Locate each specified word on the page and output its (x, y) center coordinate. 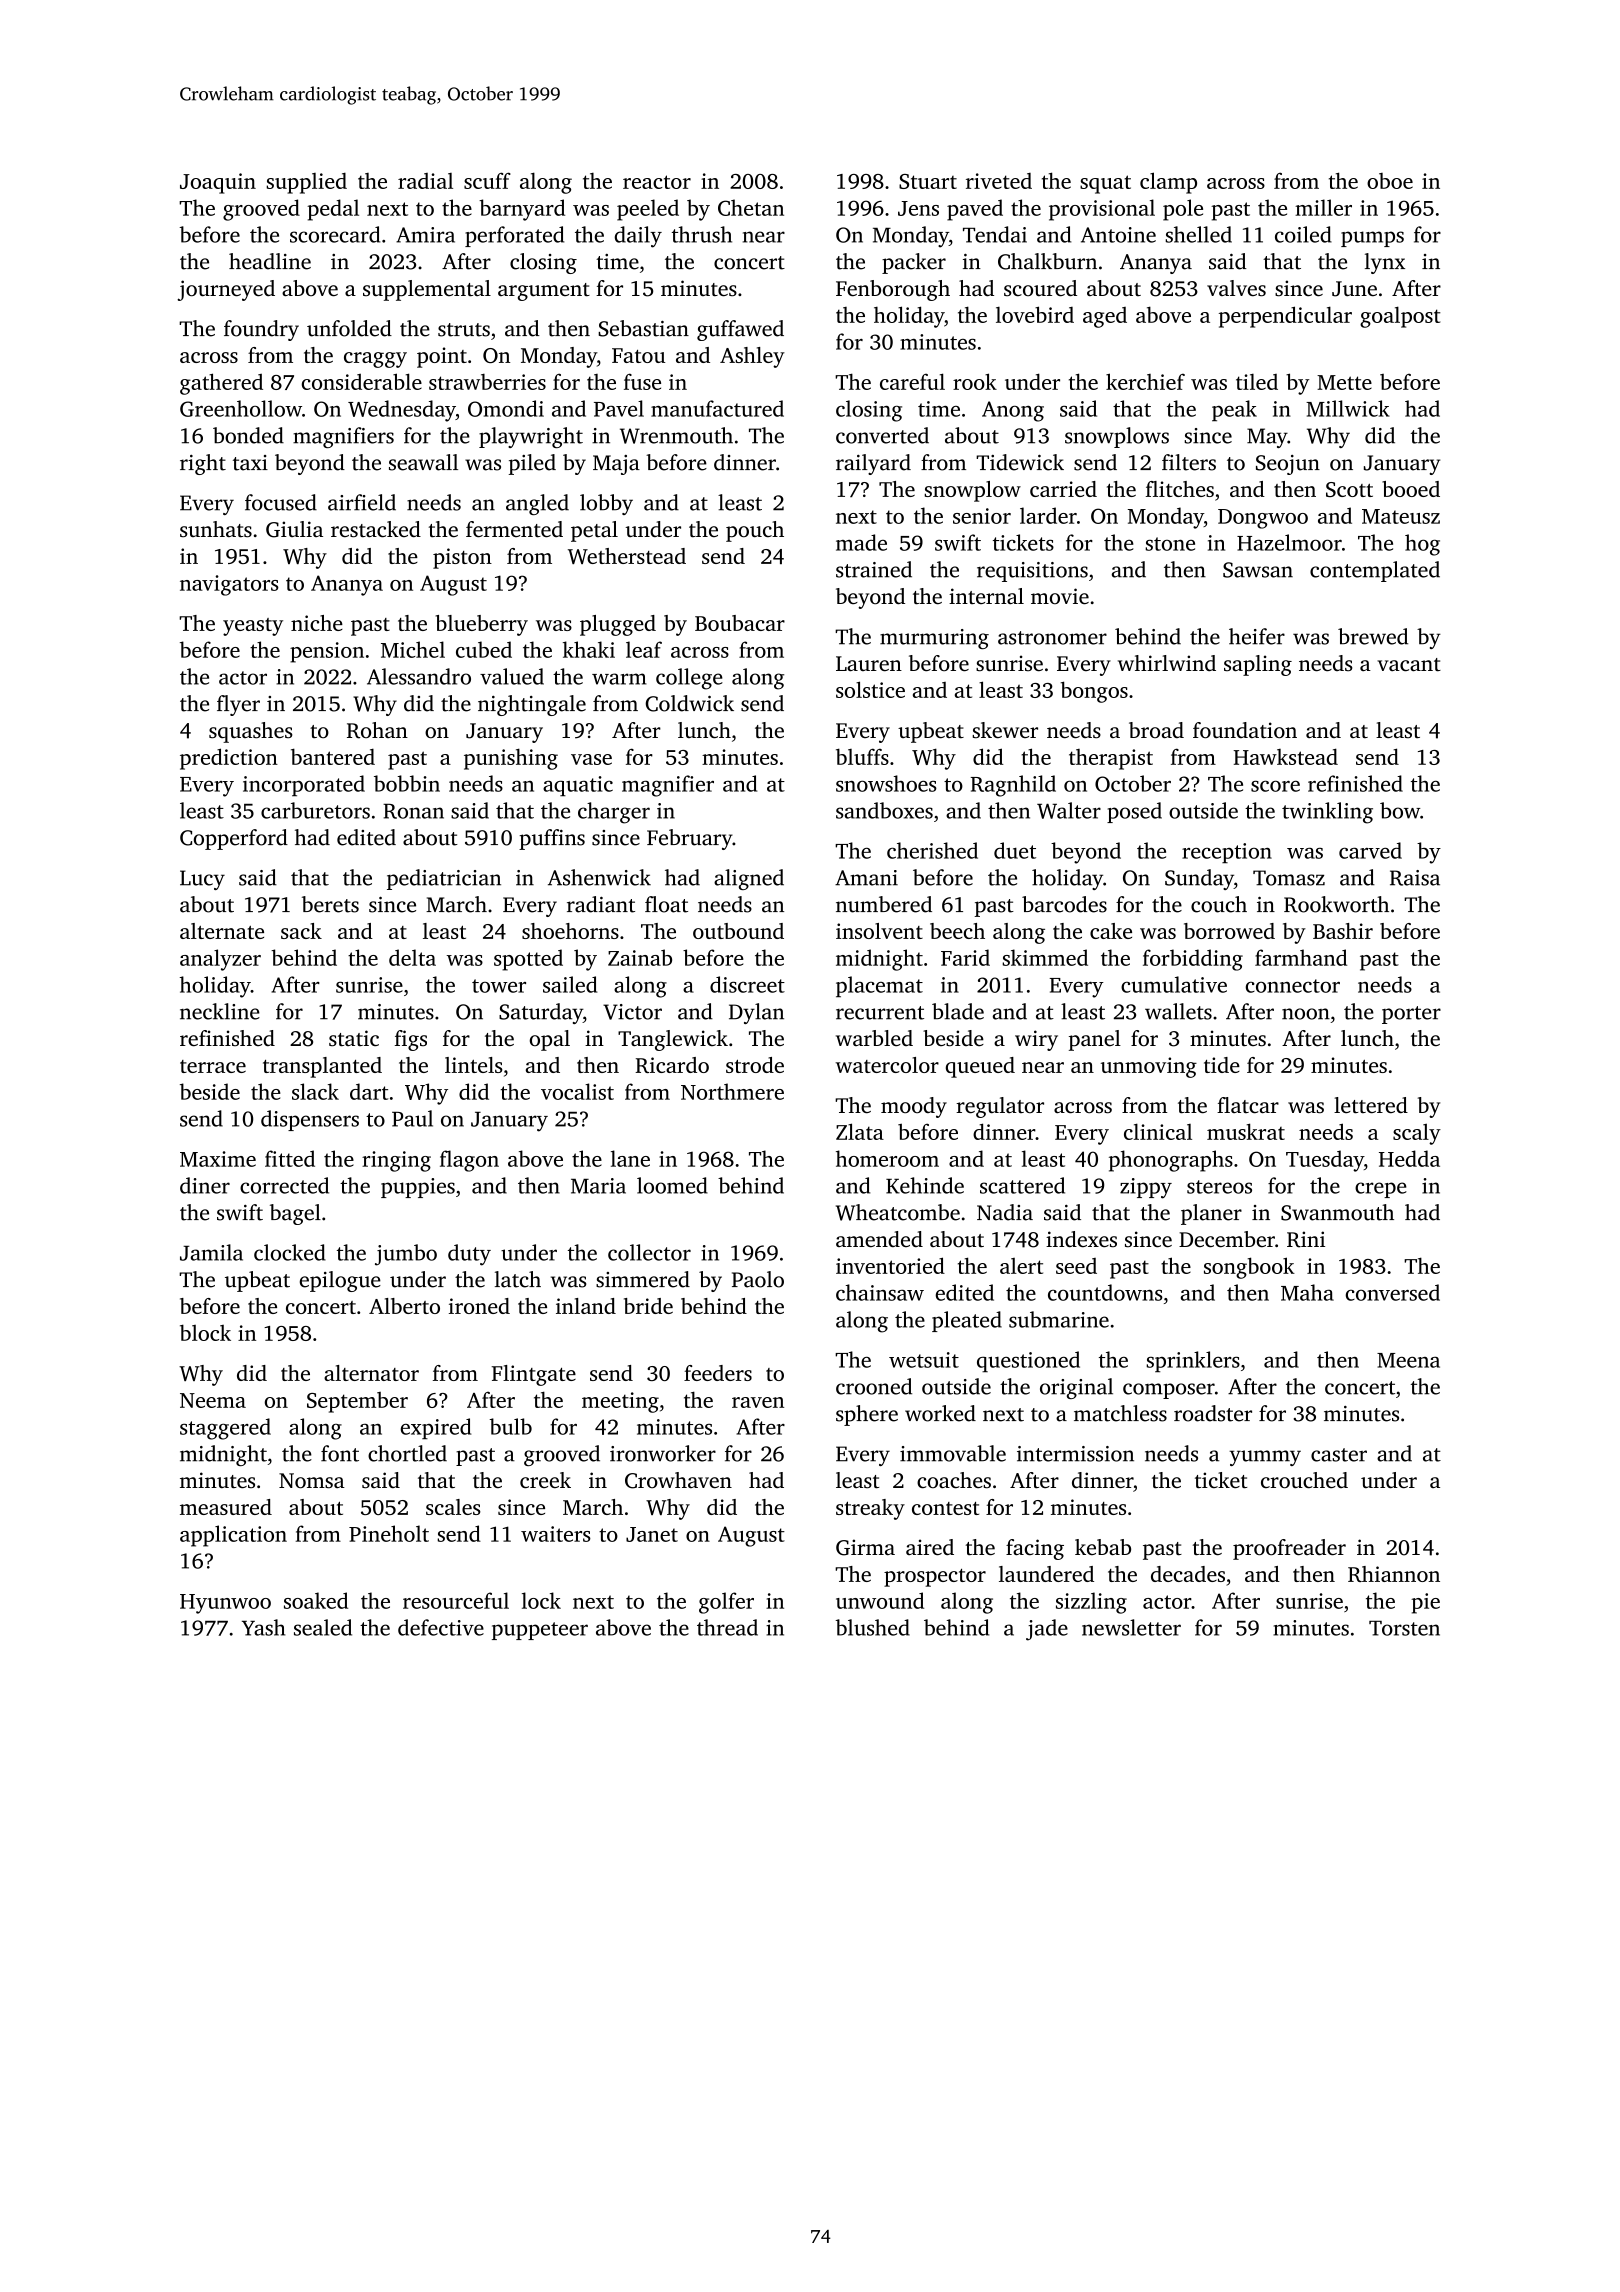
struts (464, 330)
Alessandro (419, 676)
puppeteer (540, 1631)
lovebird (1035, 314)
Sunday (1199, 879)
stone (1170, 544)
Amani (866, 878)
